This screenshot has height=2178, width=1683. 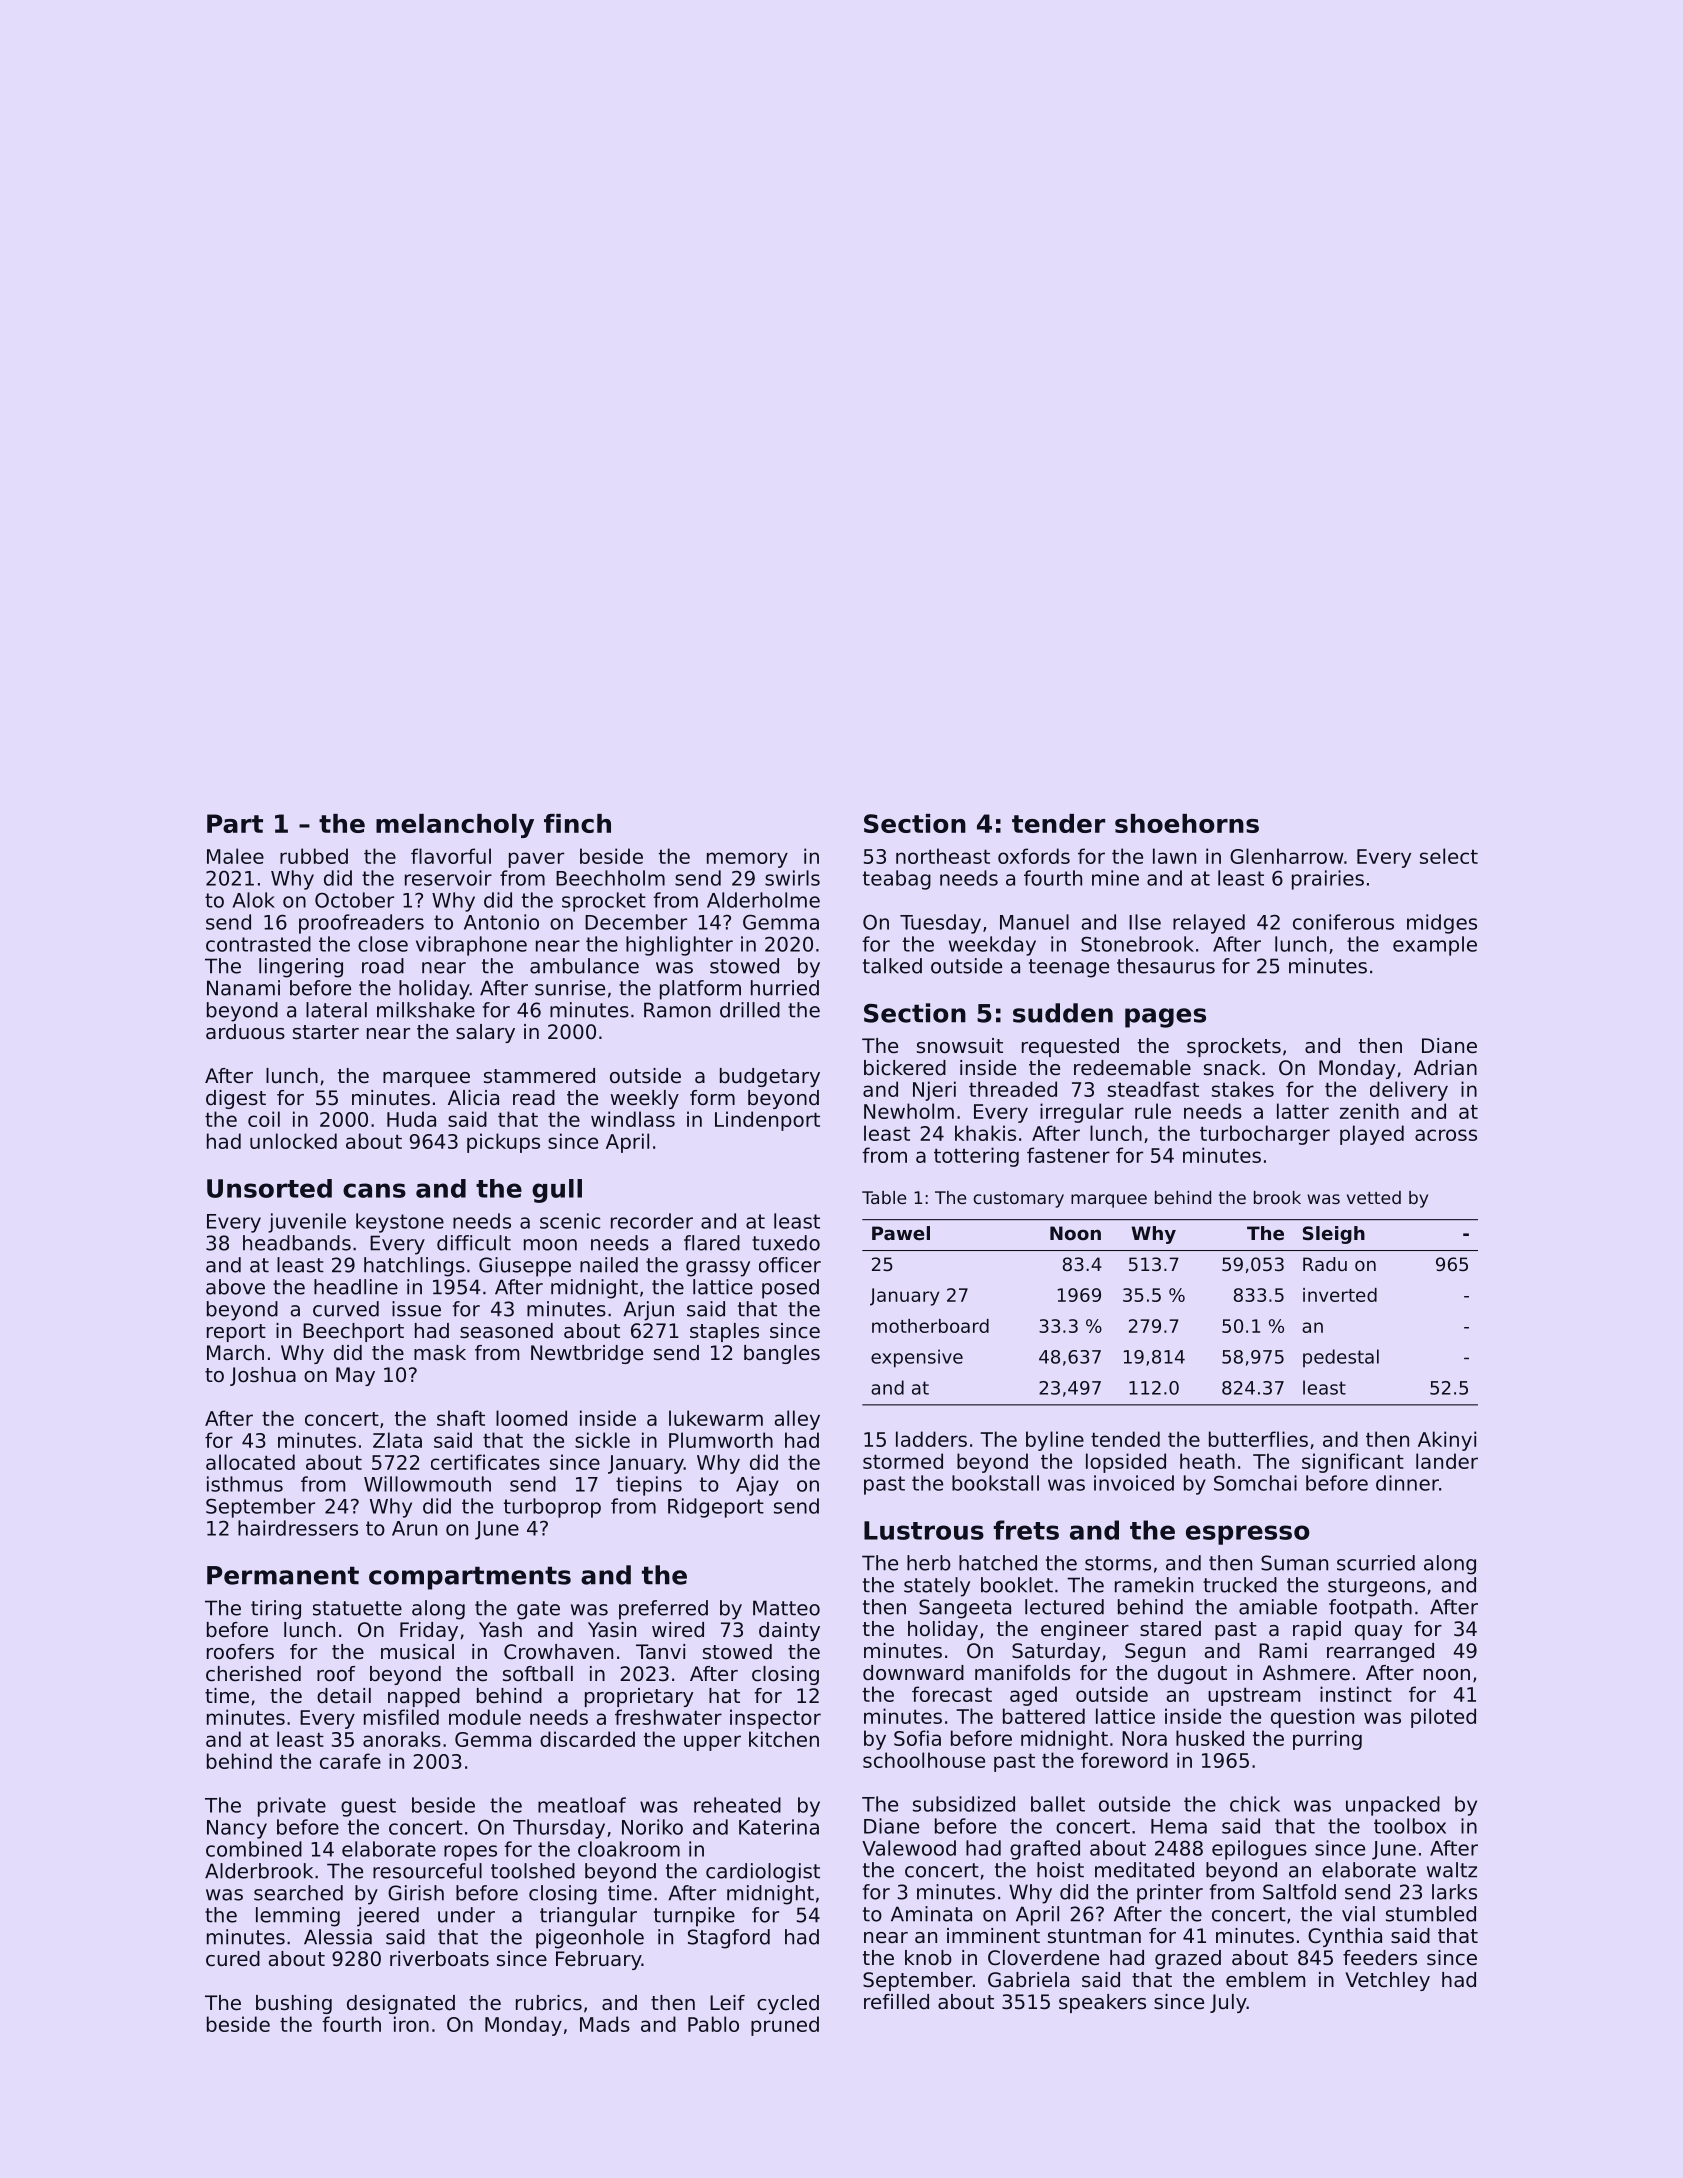 What do you see at coordinates (236, 1099) in the screenshot?
I see `digest` at bounding box center [236, 1099].
